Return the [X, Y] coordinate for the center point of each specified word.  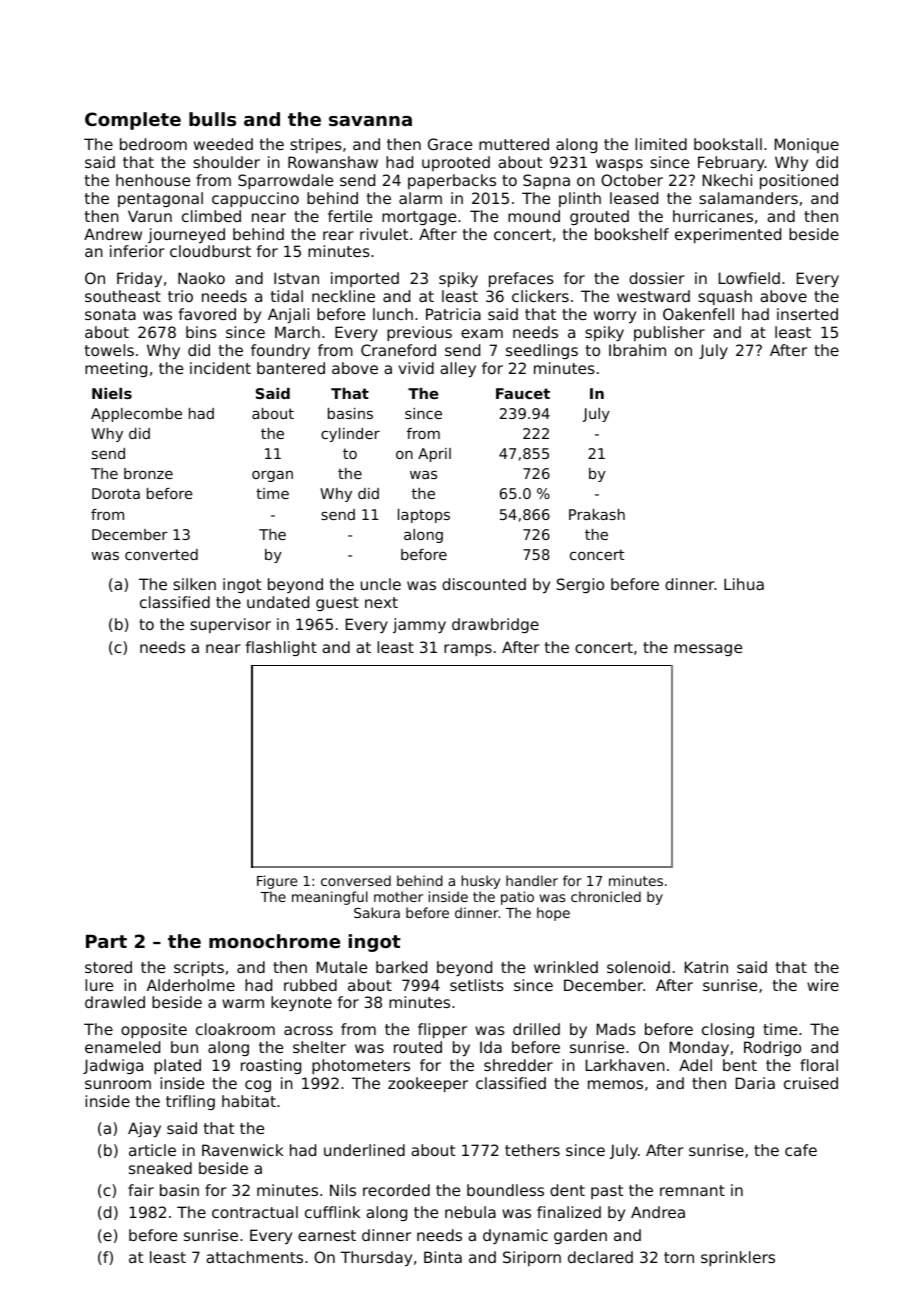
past [607, 1192]
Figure [277, 882]
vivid [416, 368]
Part [106, 941]
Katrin [706, 967]
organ [272, 476]
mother [398, 896]
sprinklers [738, 1258]
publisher [669, 333]
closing [728, 1030]
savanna [370, 121]
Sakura [377, 912]
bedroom [153, 144]
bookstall [728, 144]
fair [141, 1190]
